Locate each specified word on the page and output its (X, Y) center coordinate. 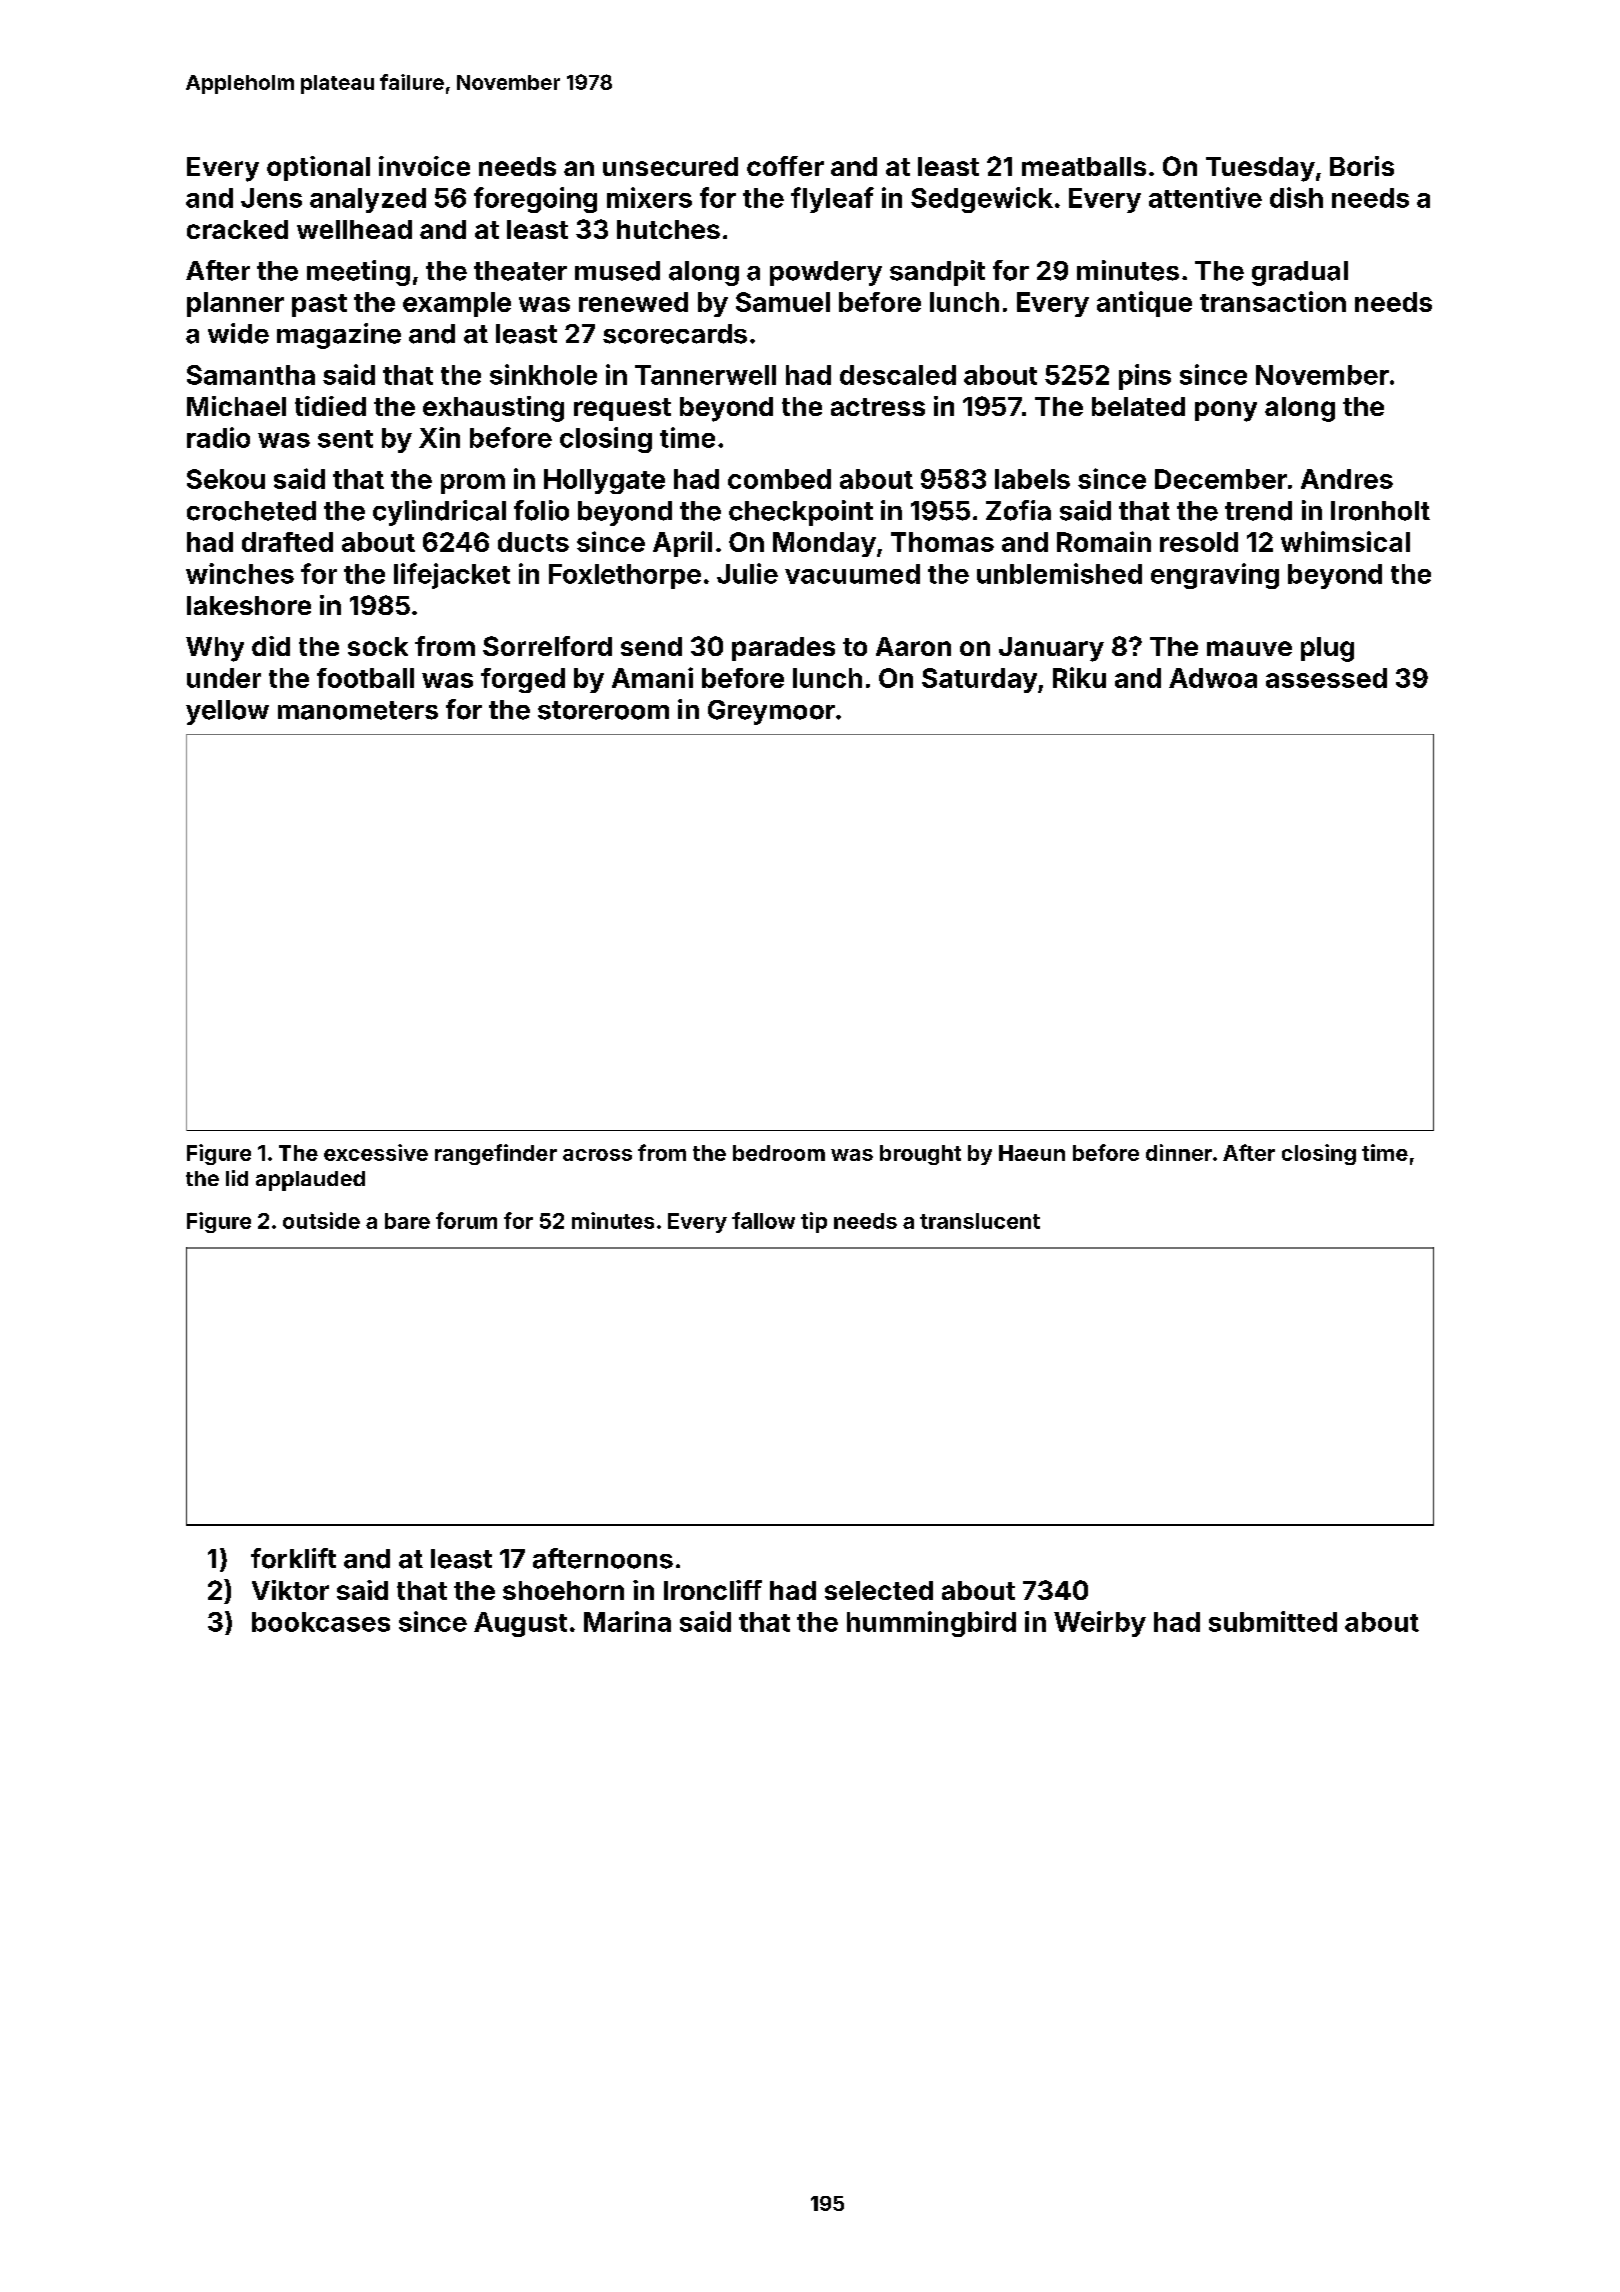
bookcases (321, 1622)
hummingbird (931, 1624)
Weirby (1100, 1624)
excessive (376, 1152)
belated (1138, 406)
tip (814, 1222)
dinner (1179, 1152)
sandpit (937, 273)
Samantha (251, 375)
